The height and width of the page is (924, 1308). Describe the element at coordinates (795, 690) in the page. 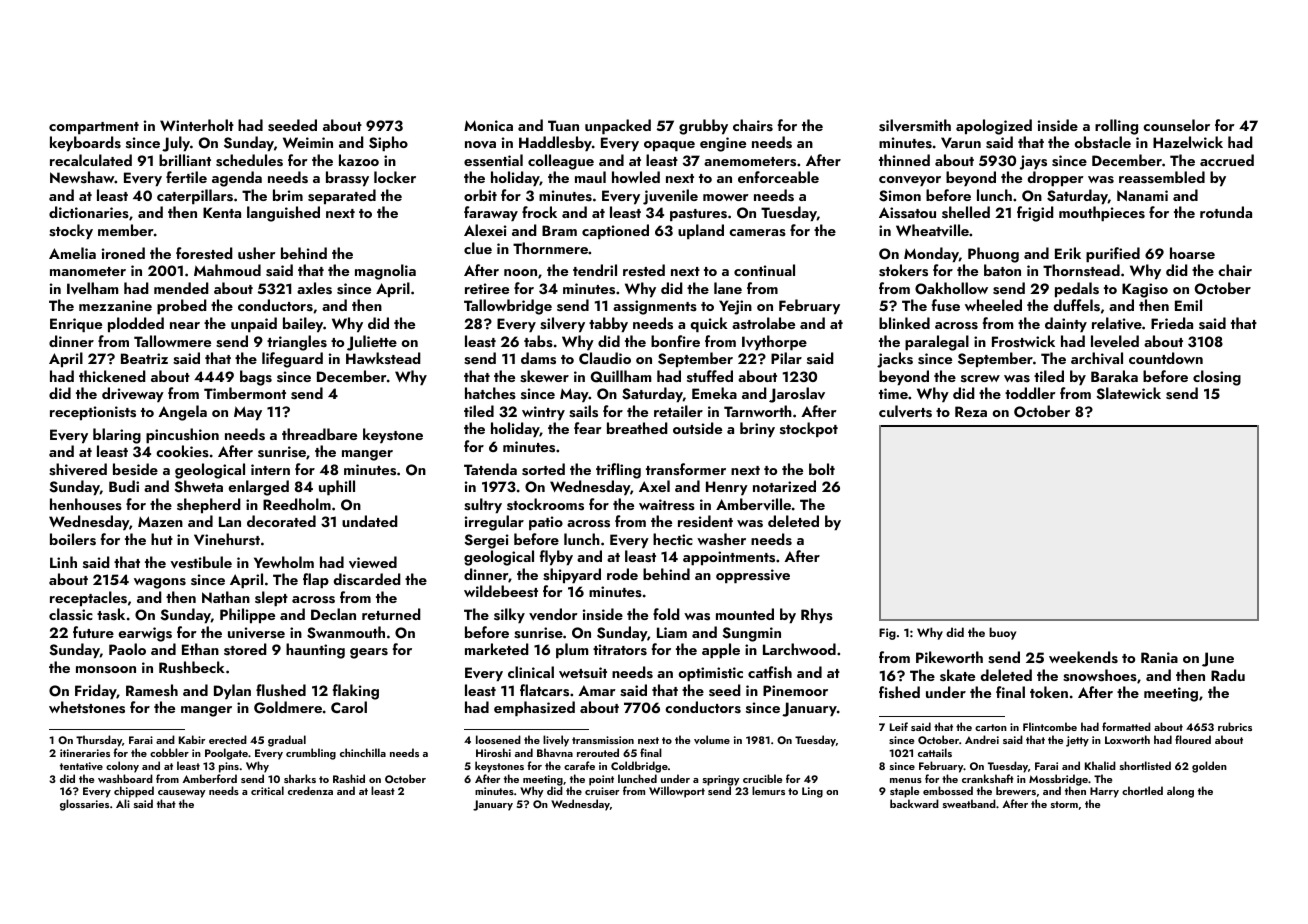

I see `Pinemoor` at that location.
